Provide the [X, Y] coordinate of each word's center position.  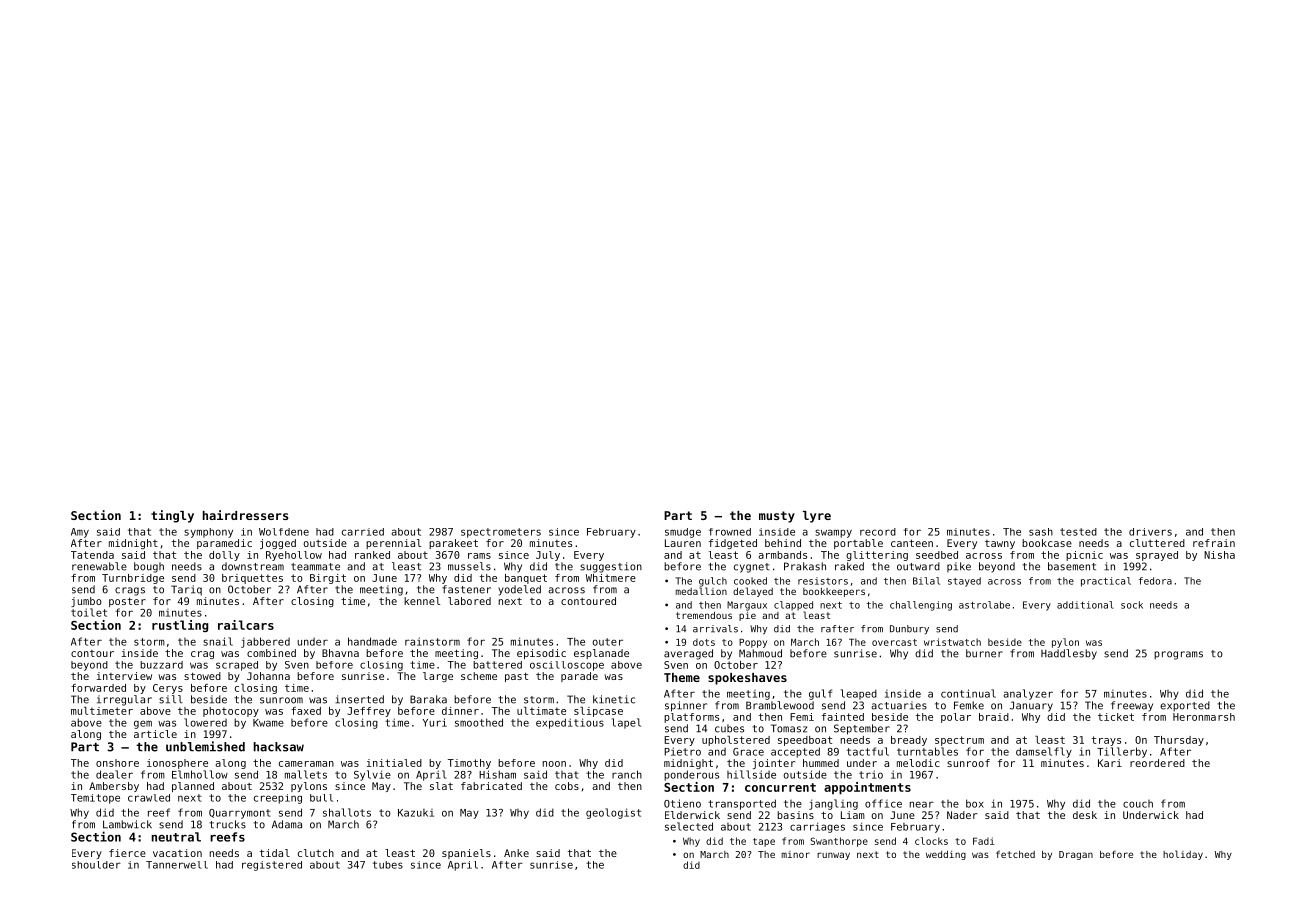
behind [783, 543]
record [878, 532]
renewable [99, 566]
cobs [567, 786]
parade [579, 677]
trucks [227, 824]
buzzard [161, 665]
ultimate [541, 711]
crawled [149, 798]
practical [1106, 582]
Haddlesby [1069, 654]
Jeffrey [369, 712]
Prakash [805, 566]
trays [1106, 741]
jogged [278, 544]
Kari [1110, 763]
